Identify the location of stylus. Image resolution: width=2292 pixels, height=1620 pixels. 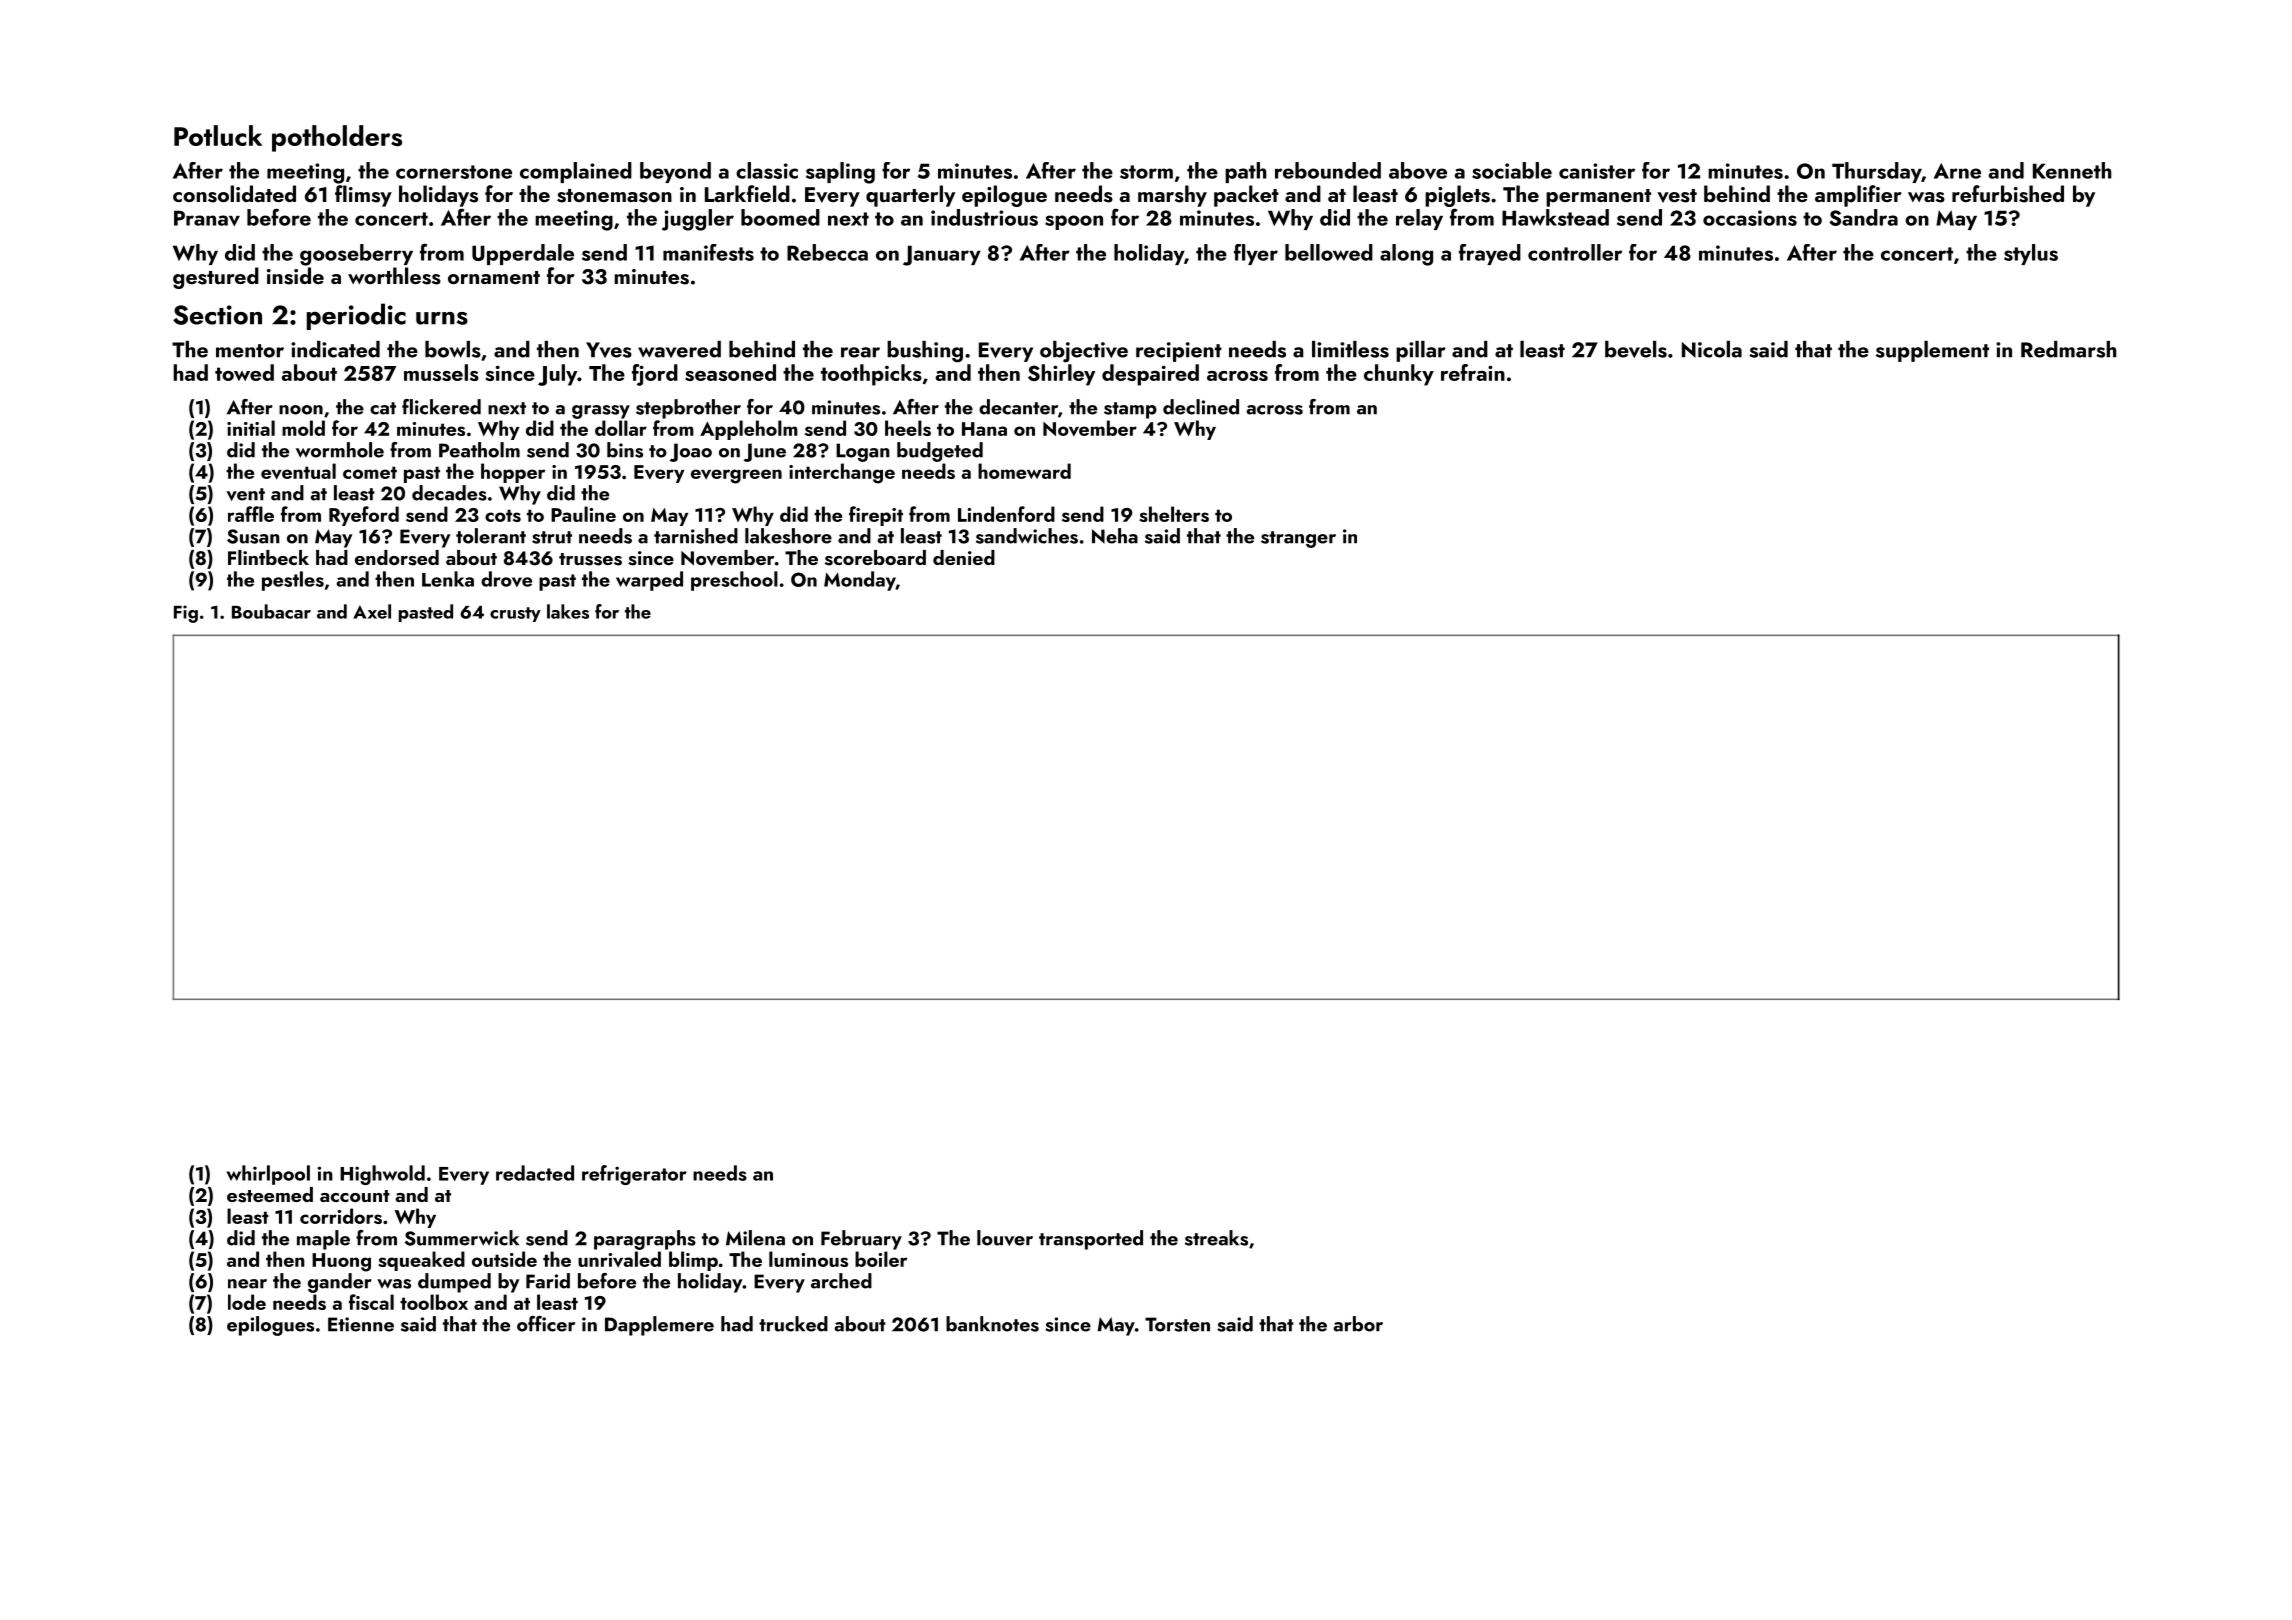
(2031, 254).
